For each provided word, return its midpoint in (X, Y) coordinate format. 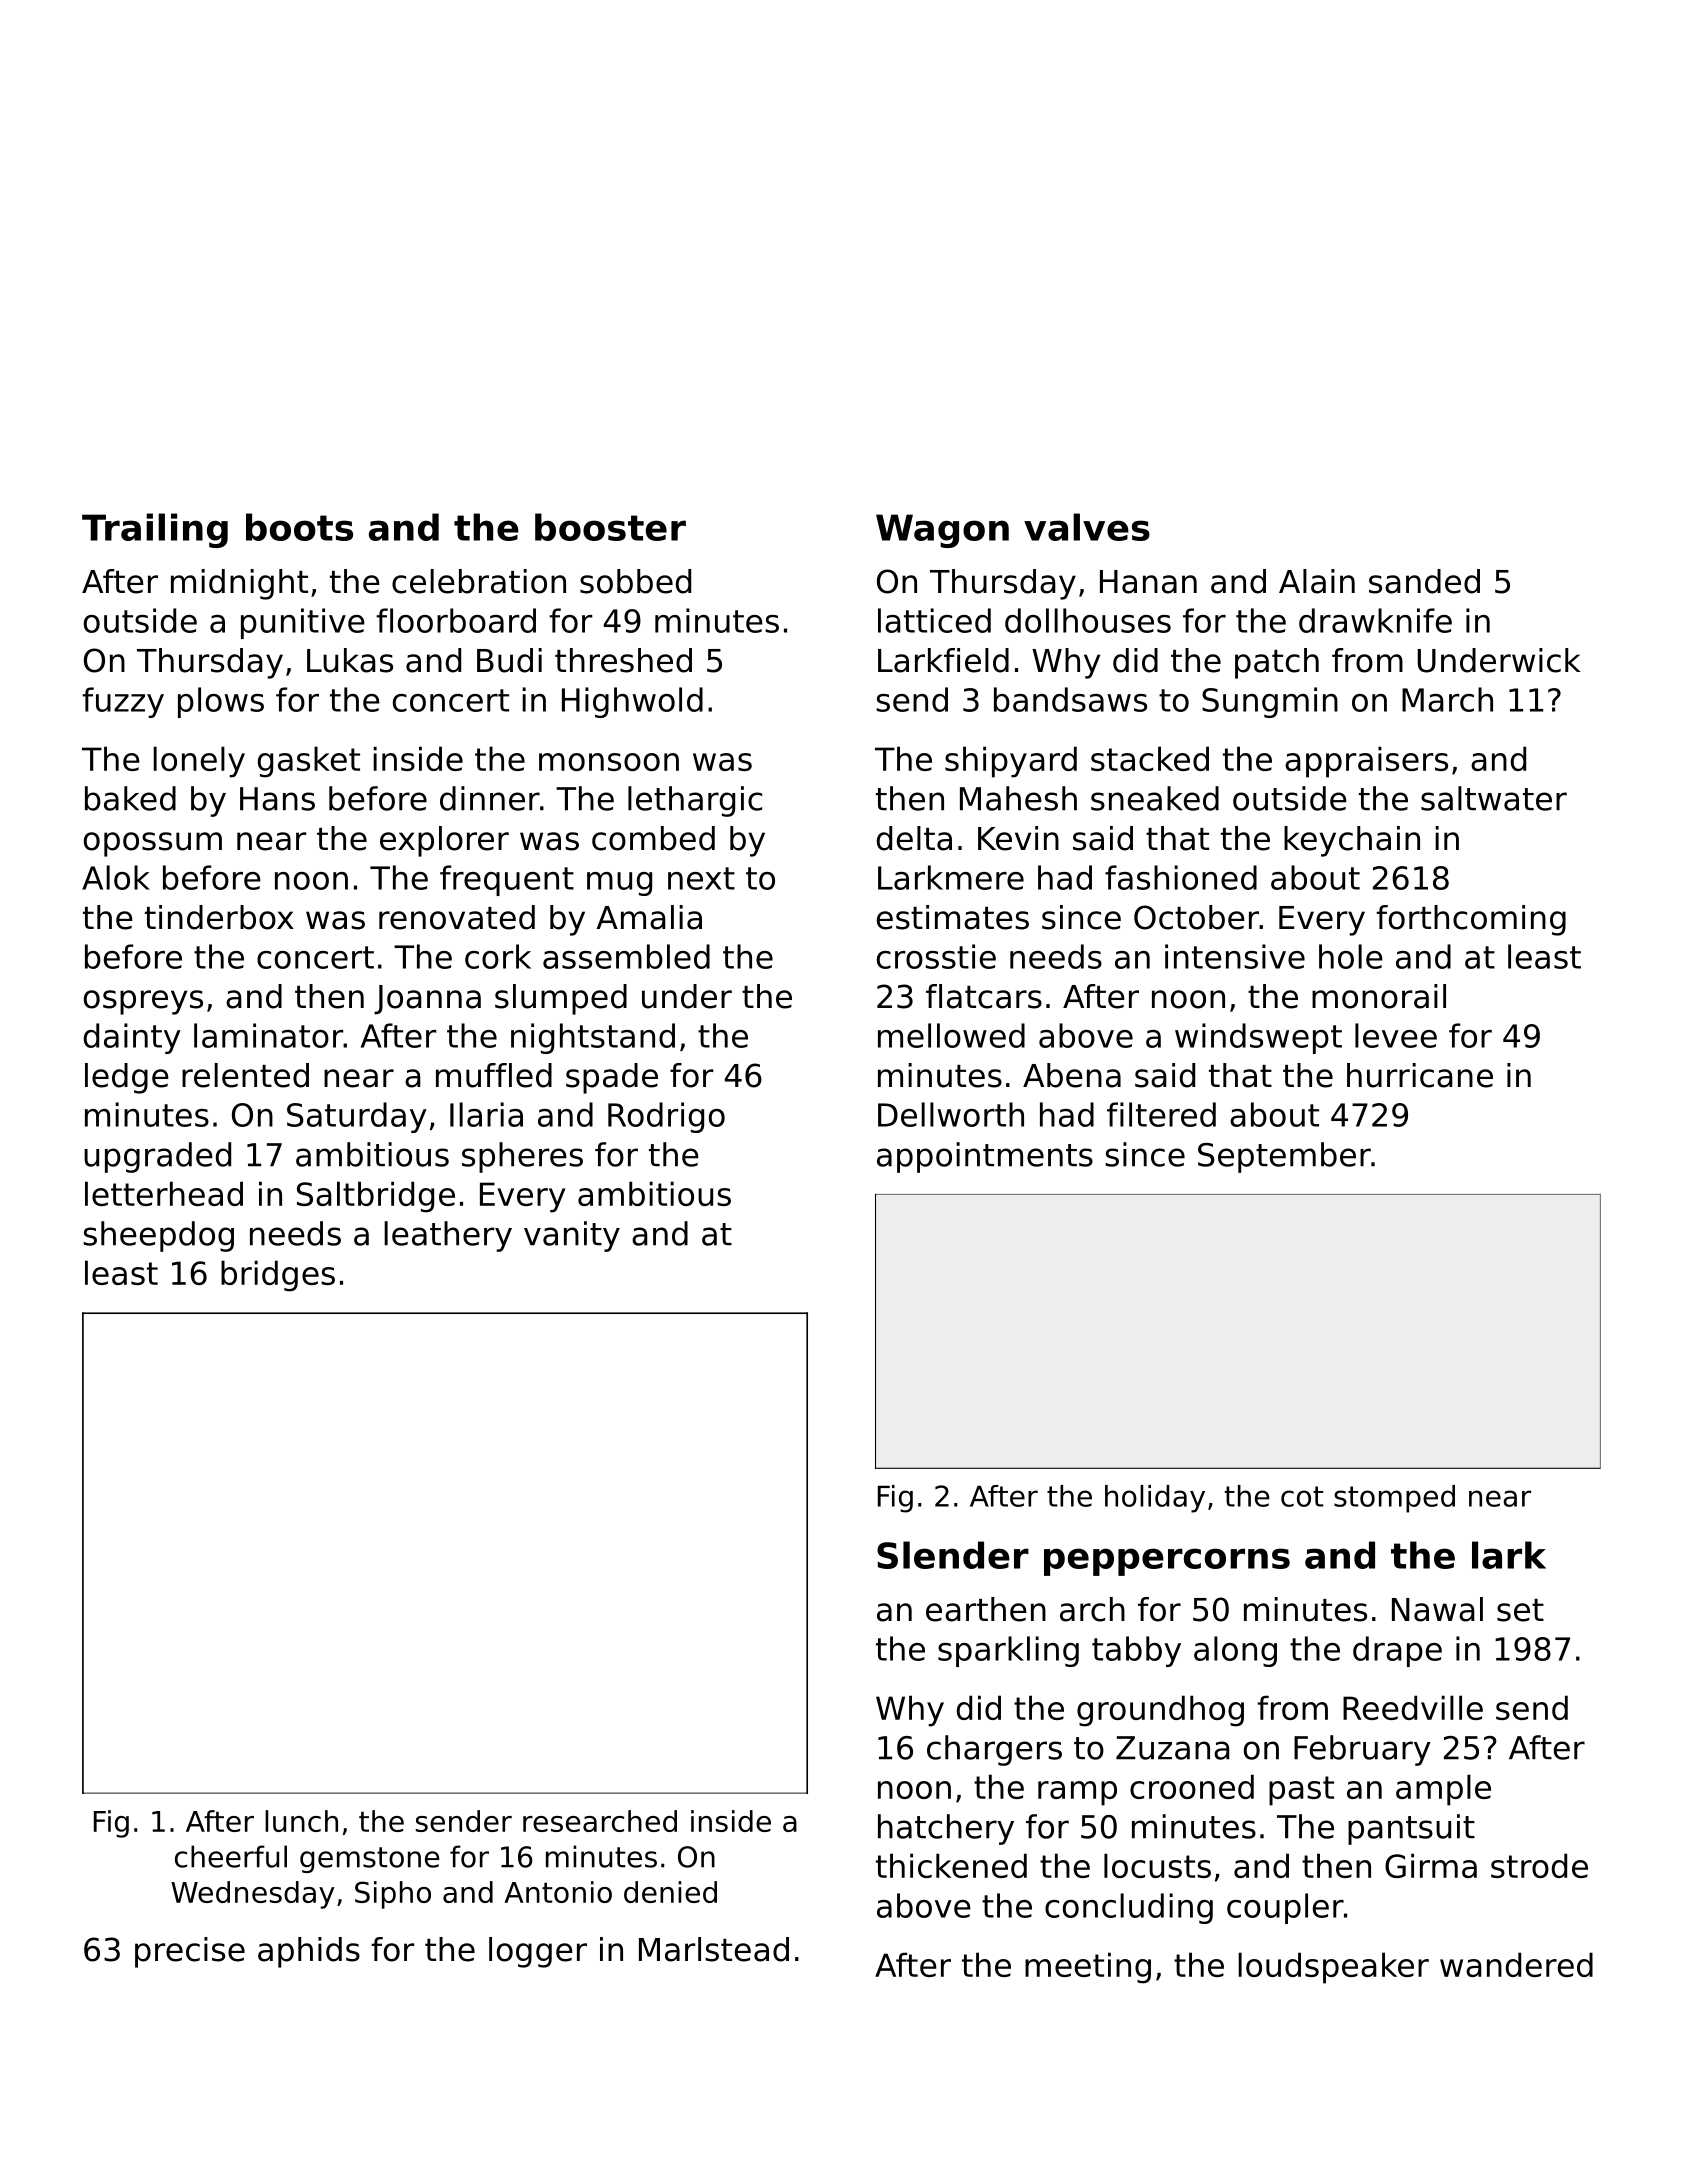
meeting (1088, 1968)
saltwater (1494, 798)
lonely (199, 762)
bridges (278, 1276)
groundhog (1160, 1711)
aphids (309, 1952)
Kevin (1018, 838)
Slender (953, 1555)
